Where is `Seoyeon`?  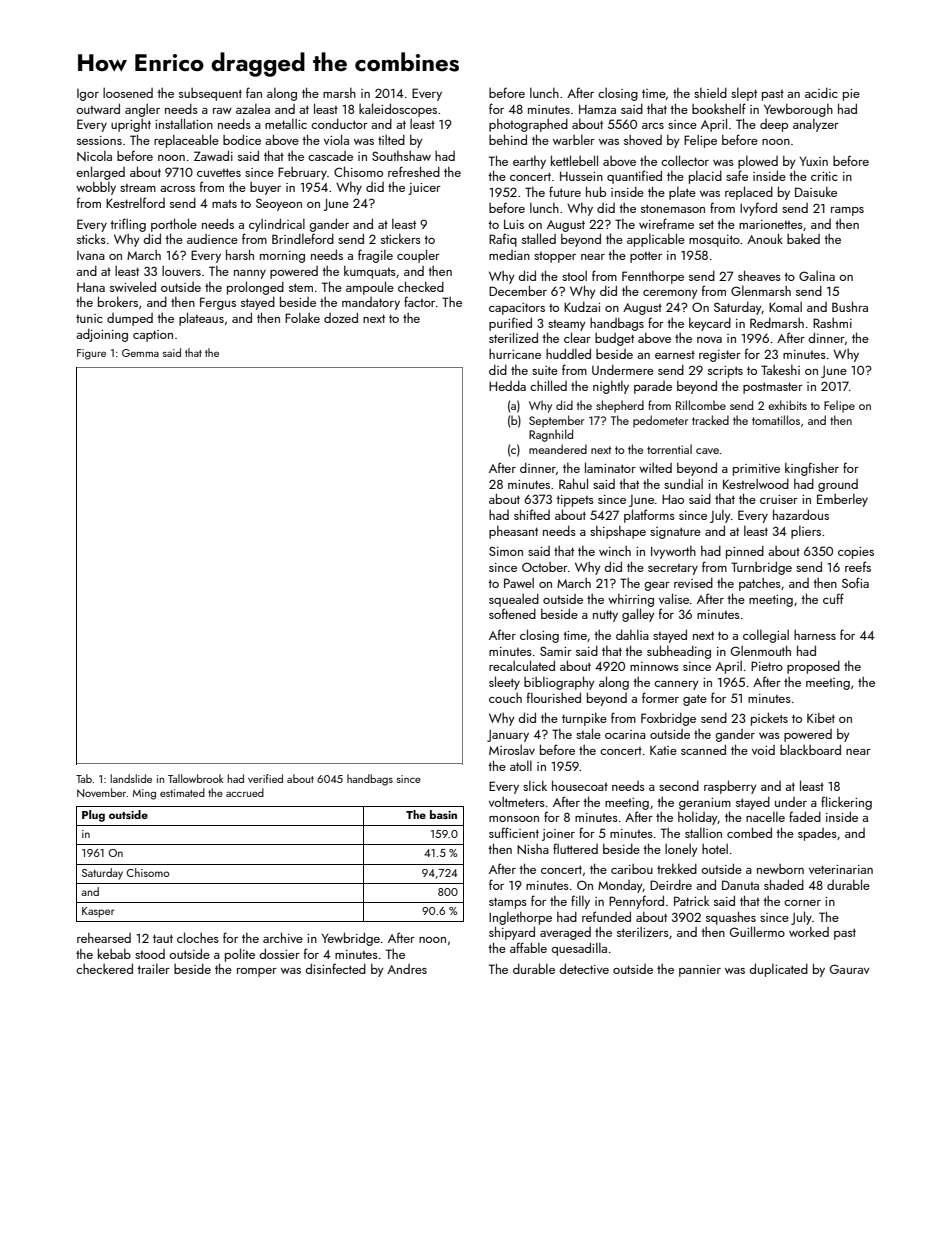
Seoyeon is located at coordinates (279, 204).
